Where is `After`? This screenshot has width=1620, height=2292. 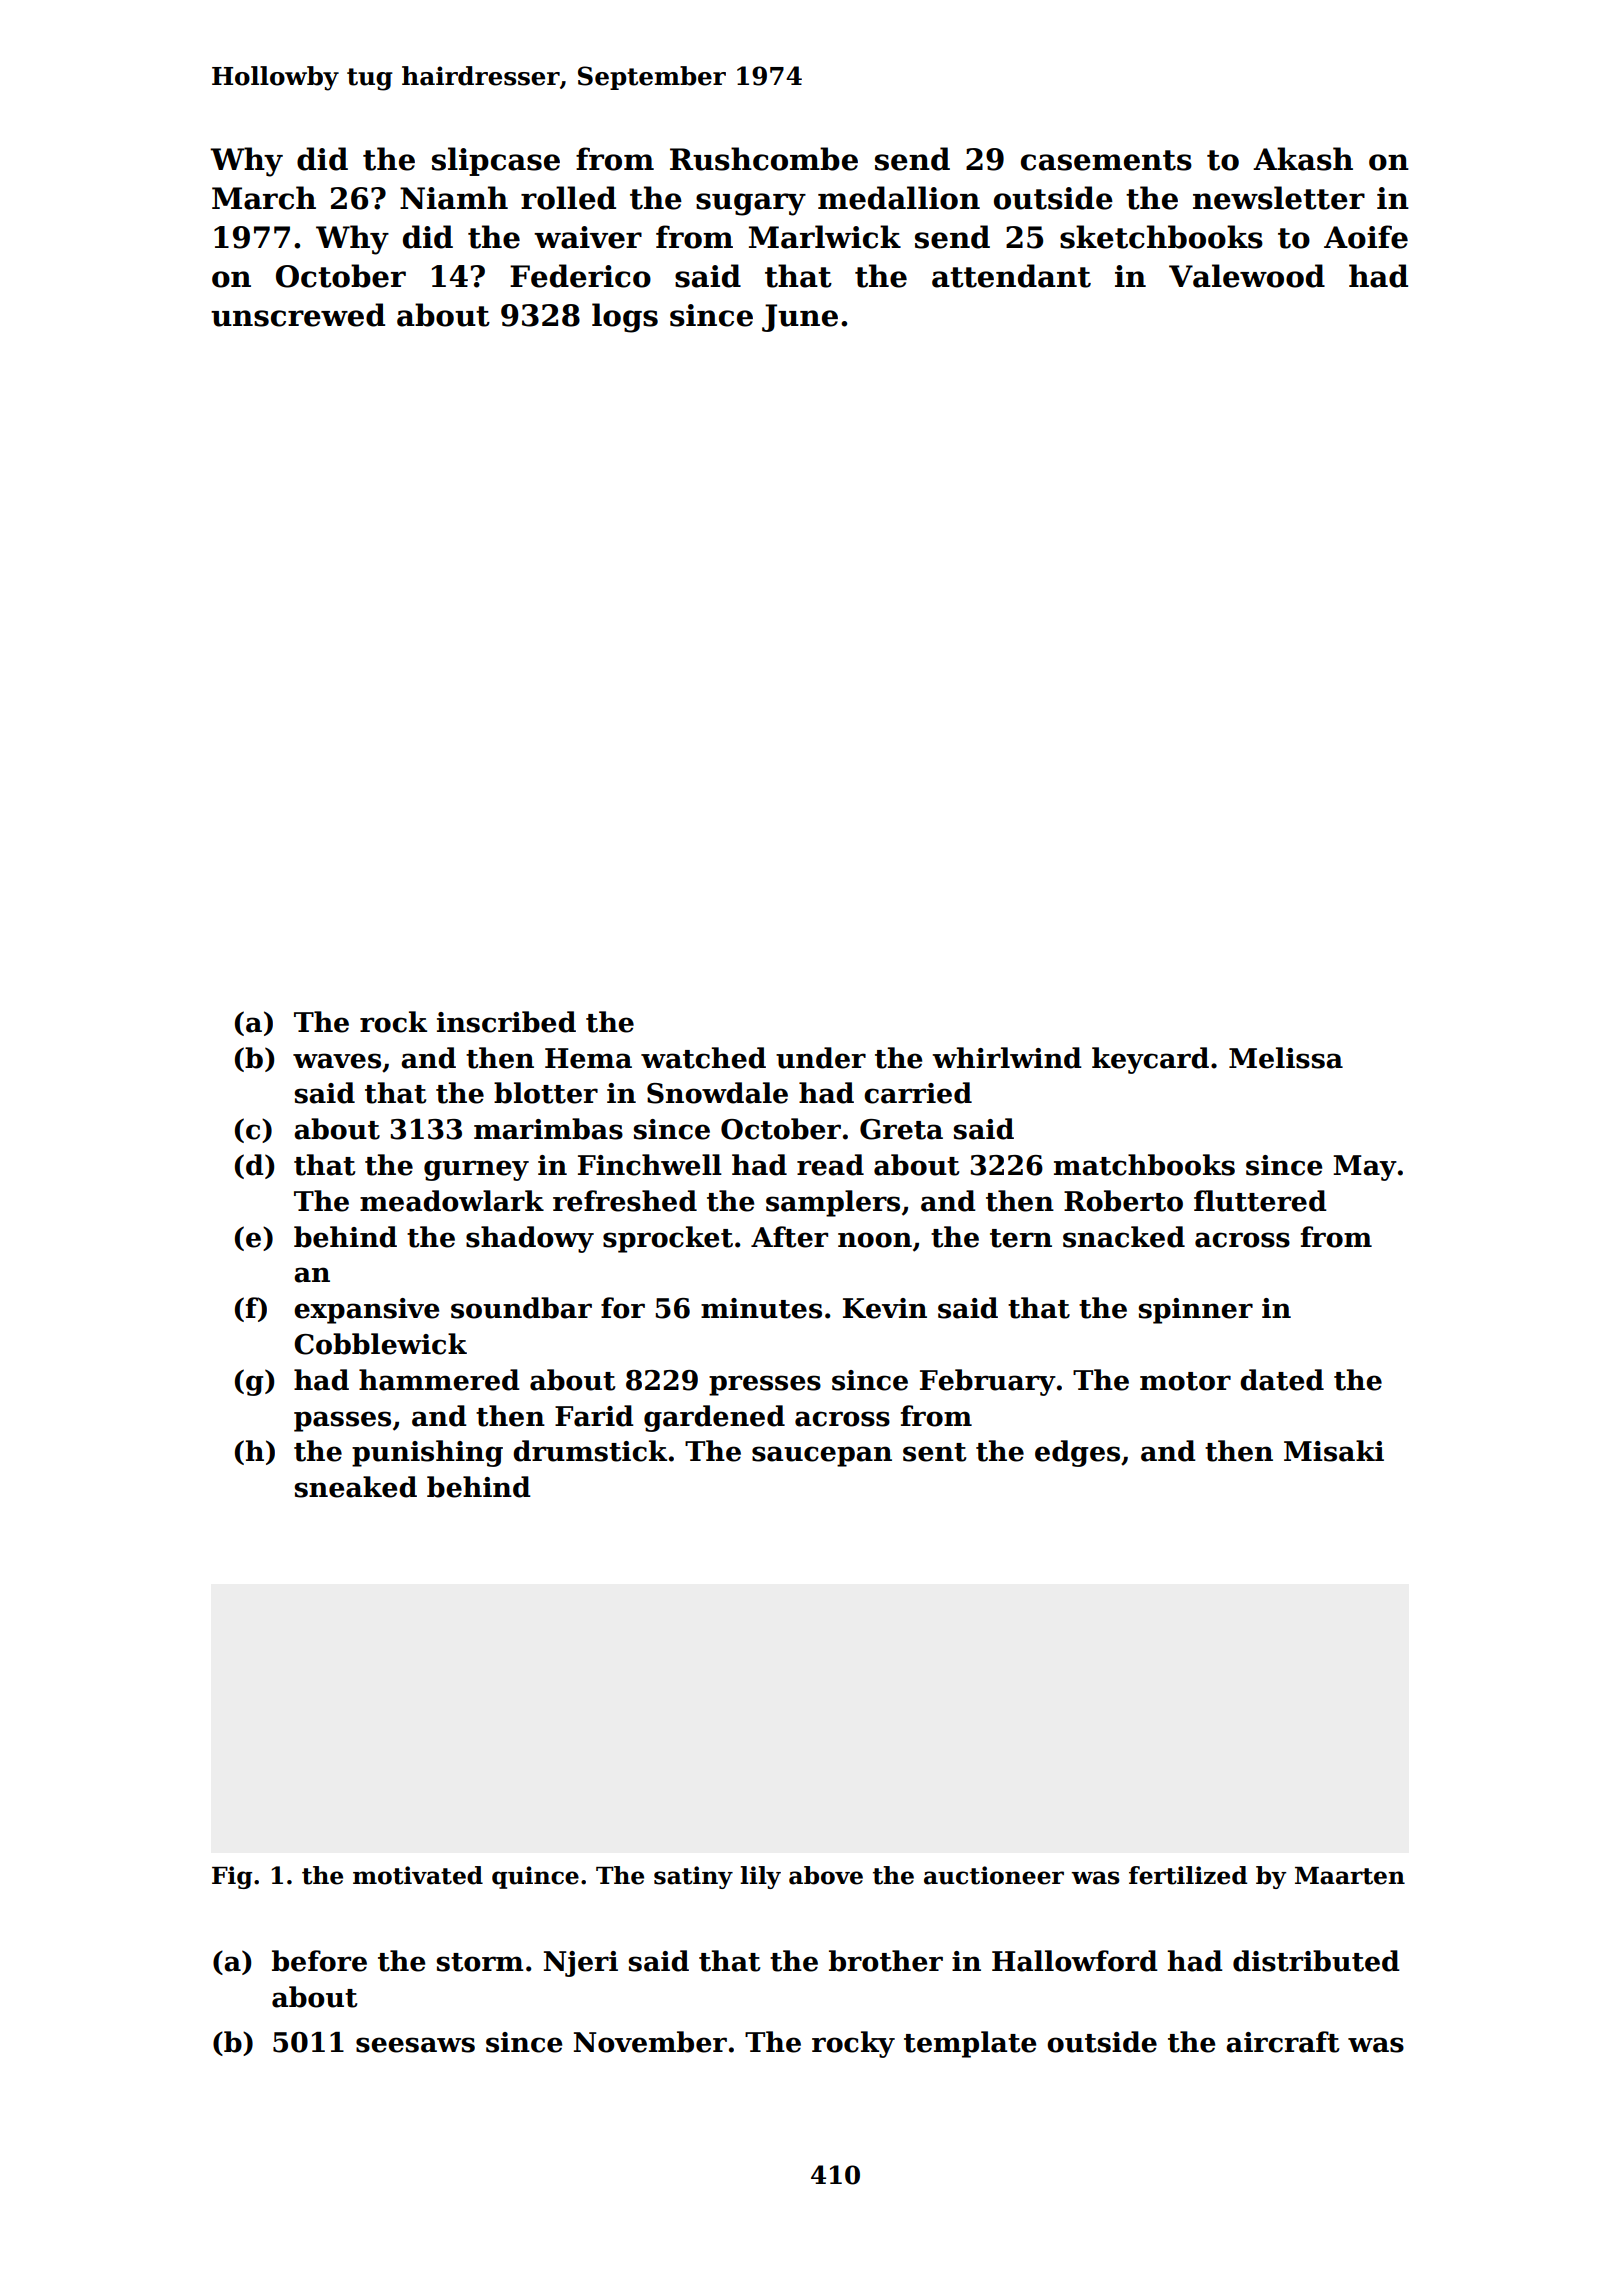 After is located at coordinates (789, 1237).
